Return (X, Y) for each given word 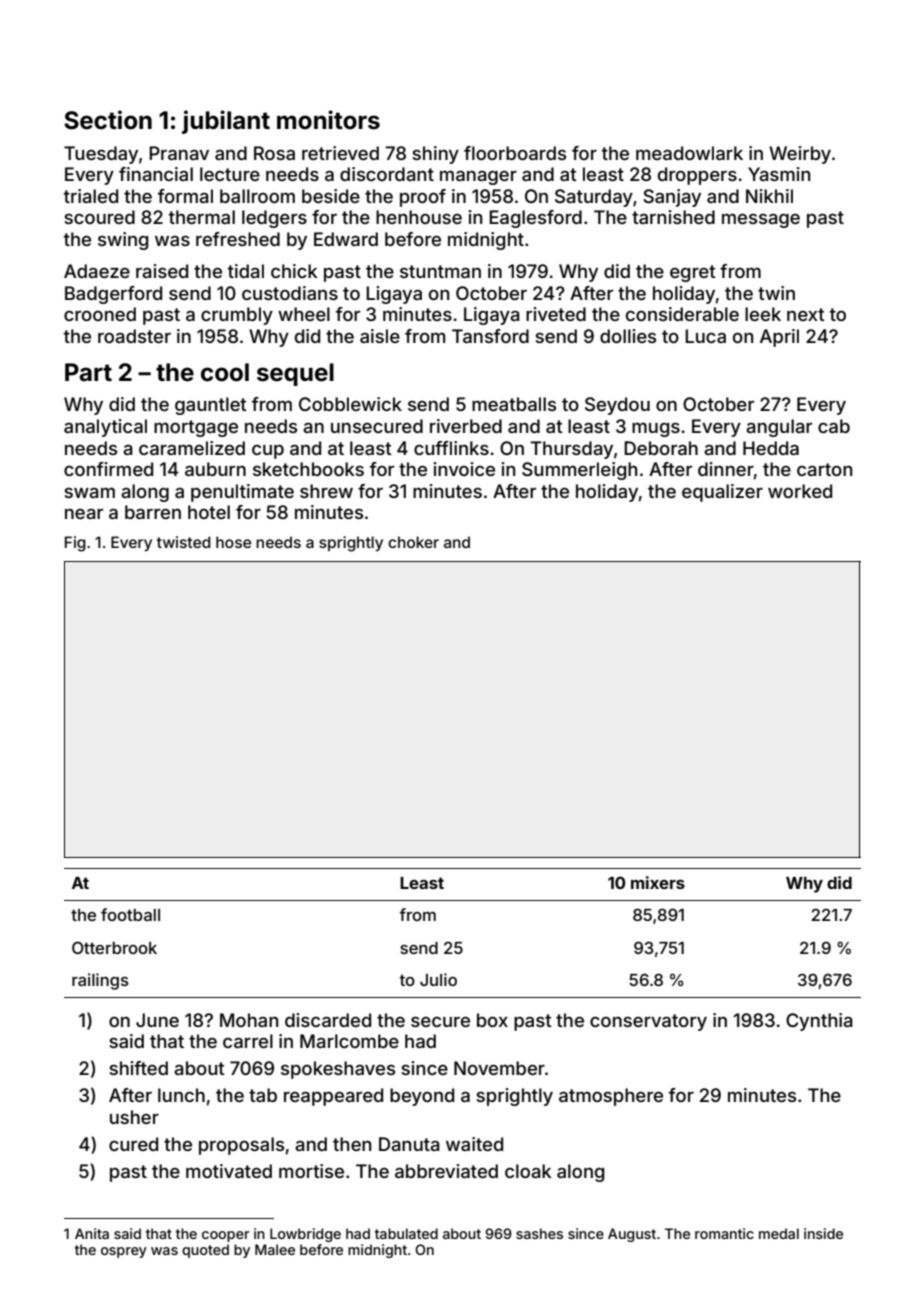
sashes (539, 1233)
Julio (438, 979)
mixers (658, 882)
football (130, 914)
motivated (229, 1171)
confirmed (108, 469)
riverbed (466, 426)
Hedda (771, 448)
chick (294, 271)
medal (779, 1233)
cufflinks (451, 448)
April (779, 338)
